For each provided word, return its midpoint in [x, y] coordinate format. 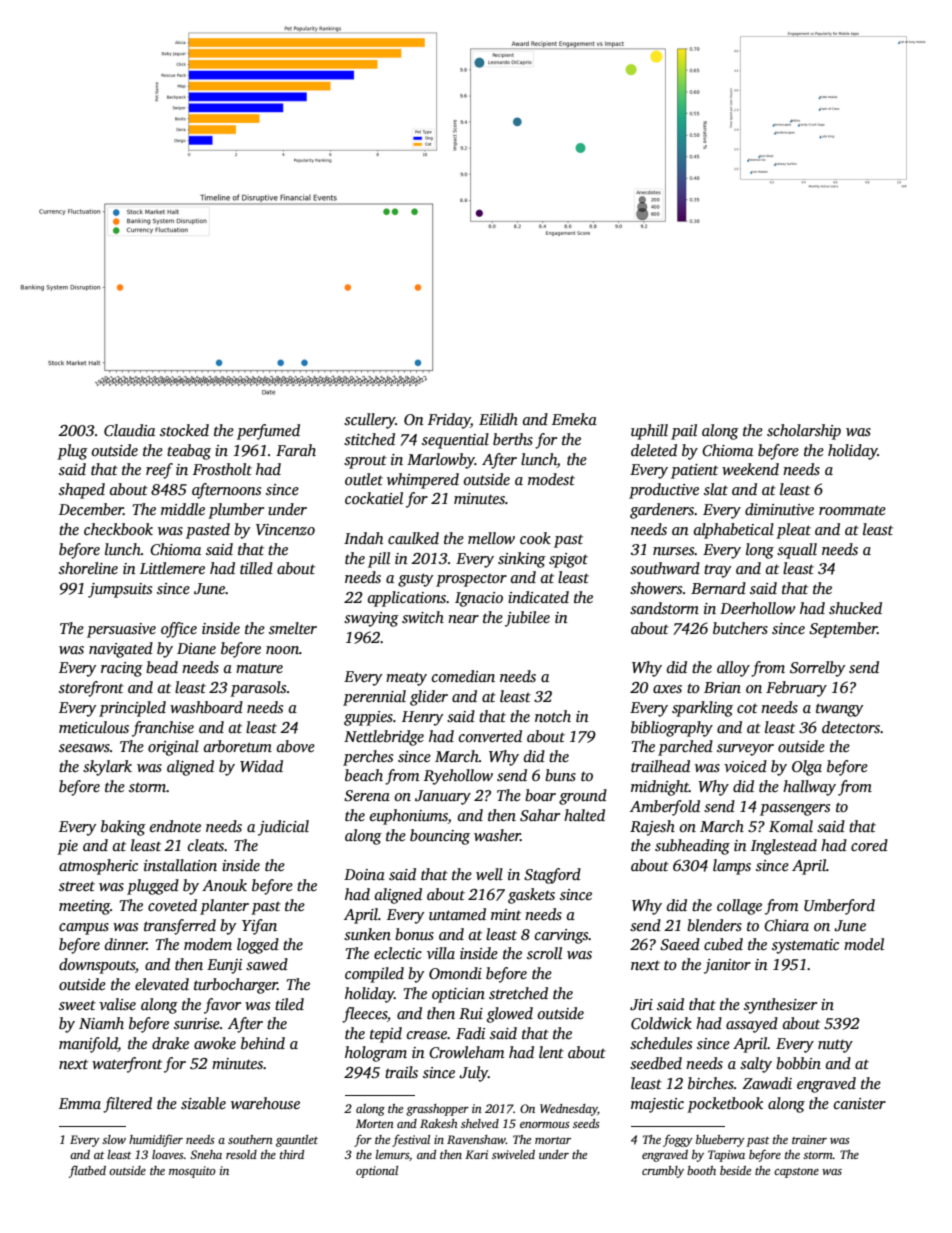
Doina [364, 874]
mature [259, 668]
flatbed [87, 1171]
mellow [491, 538]
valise [117, 1004]
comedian [463, 676]
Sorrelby [817, 669]
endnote [175, 826]
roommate [852, 510]
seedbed [656, 1063]
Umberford [839, 907]
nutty [835, 1046]
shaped [82, 491]
